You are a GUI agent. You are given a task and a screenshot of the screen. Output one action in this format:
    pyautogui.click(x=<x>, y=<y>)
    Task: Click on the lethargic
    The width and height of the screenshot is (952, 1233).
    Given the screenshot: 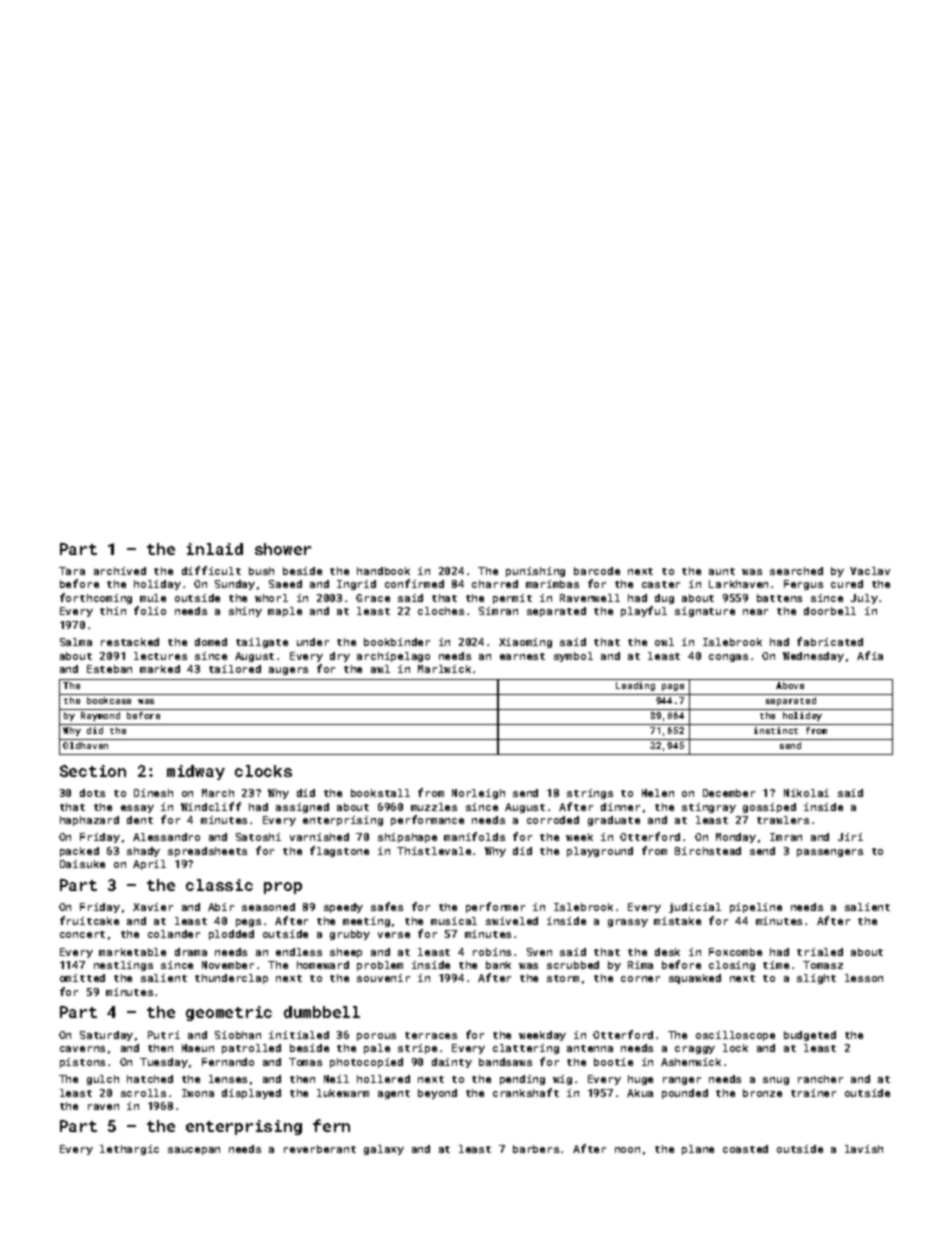 What is the action you would take?
    pyautogui.click(x=129, y=1150)
